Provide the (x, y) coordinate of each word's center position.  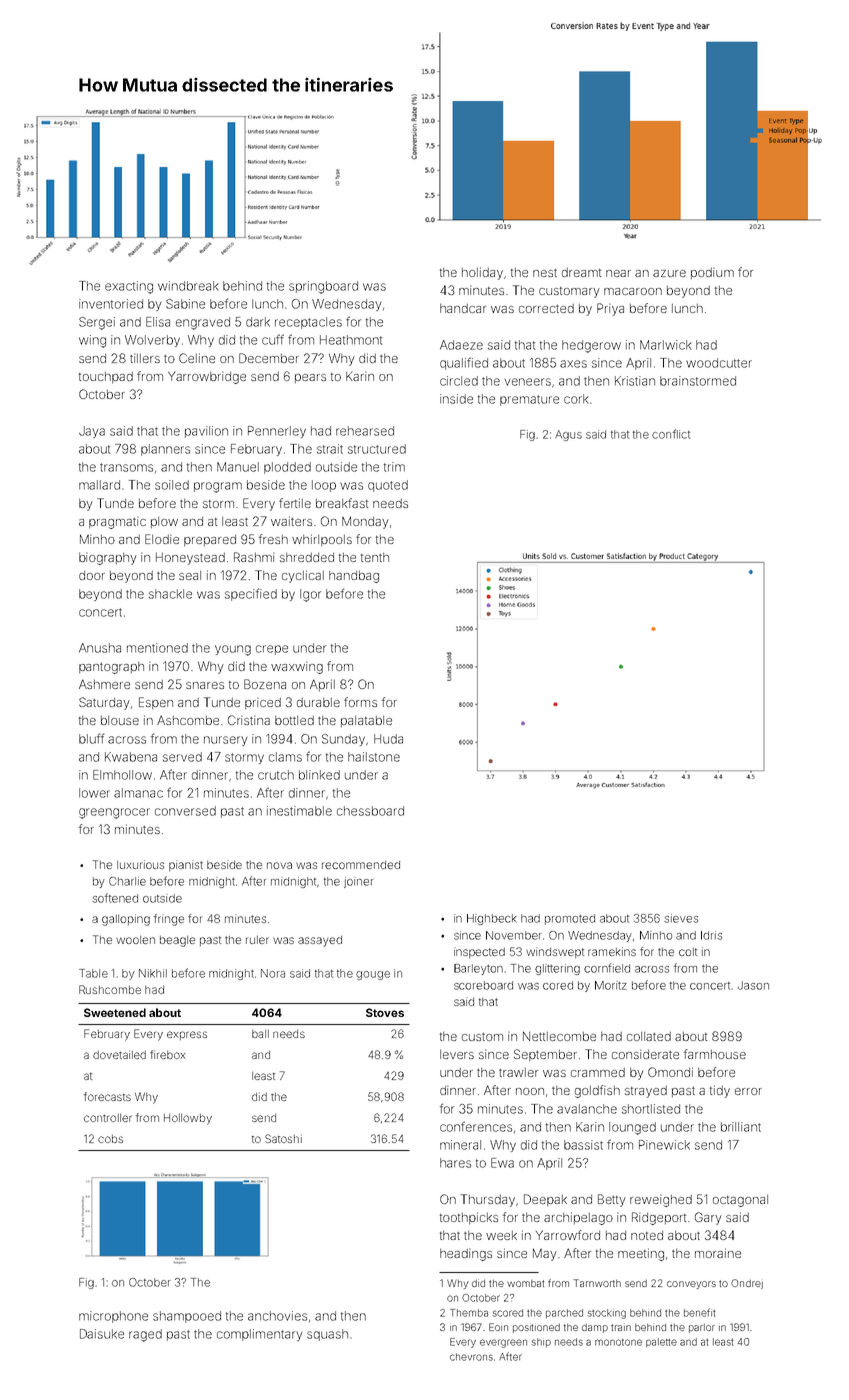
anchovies (277, 1316)
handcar (463, 308)
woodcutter (719, 363)
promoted (570, 919)
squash (327, 1335)
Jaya (92, 432)
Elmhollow (122, 775)
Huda (388, 739)
